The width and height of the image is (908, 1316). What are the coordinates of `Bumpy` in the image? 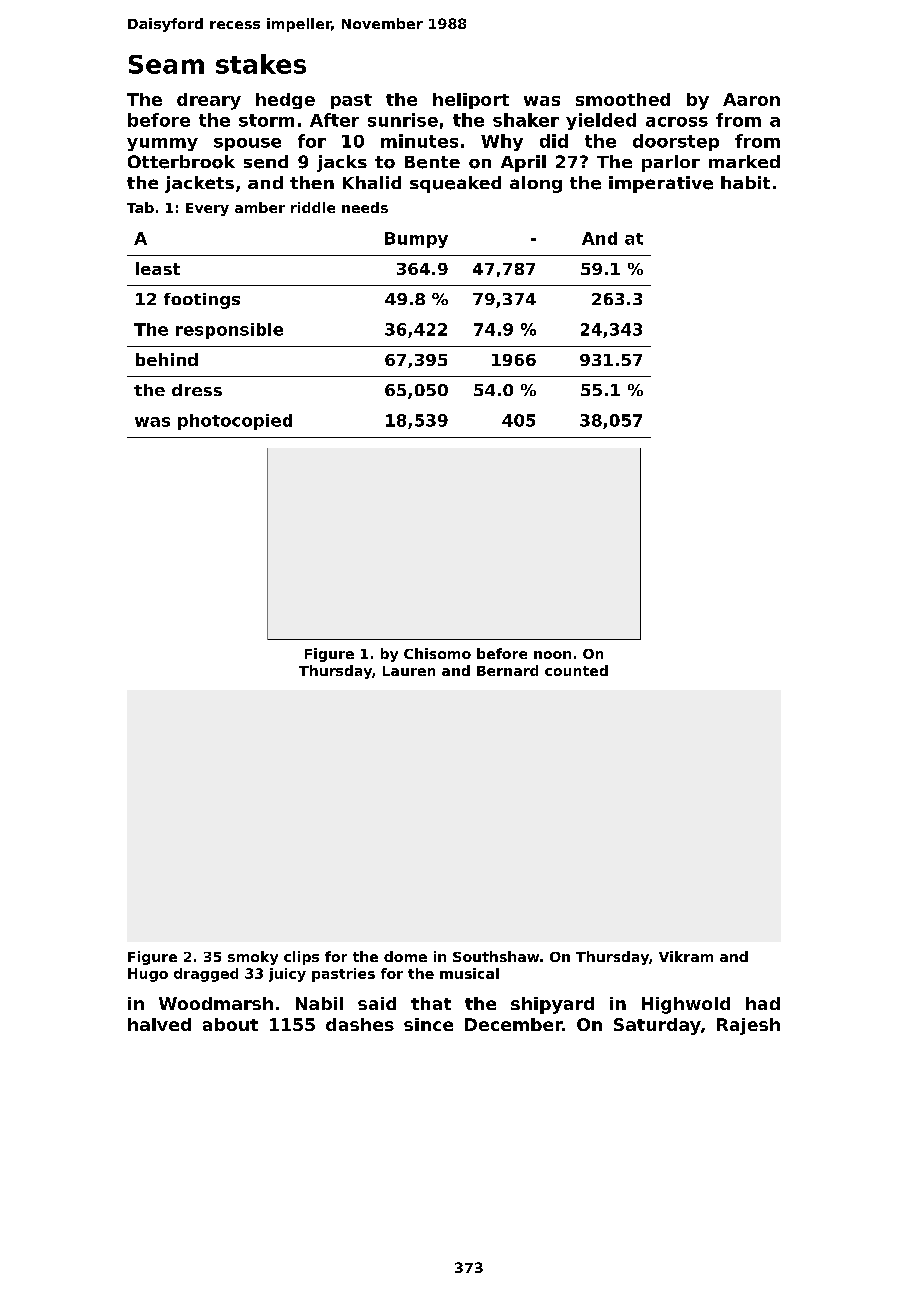 It's located at (416, 240).
